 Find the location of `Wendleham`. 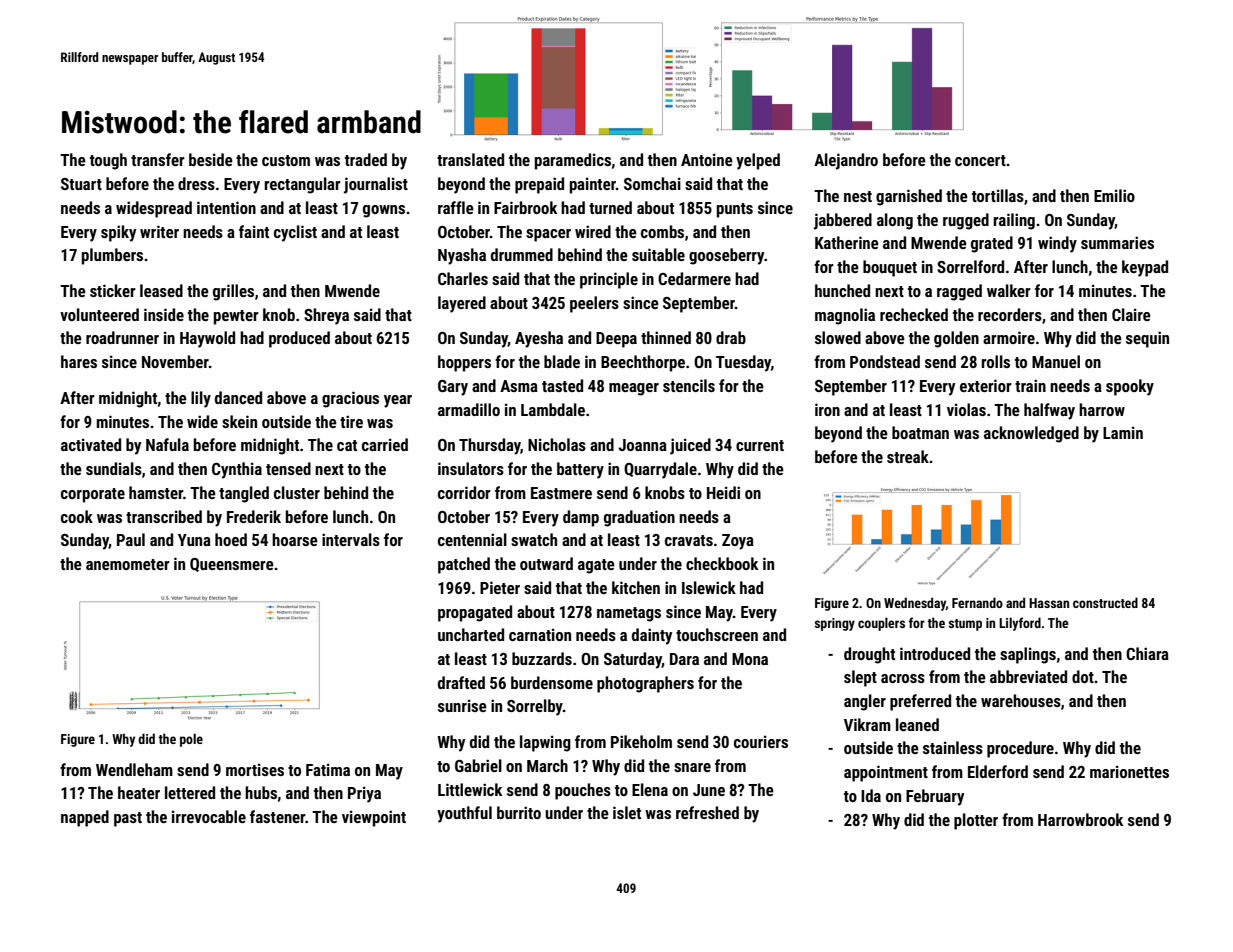

Wendleham is located at coordinates (134, 769).
